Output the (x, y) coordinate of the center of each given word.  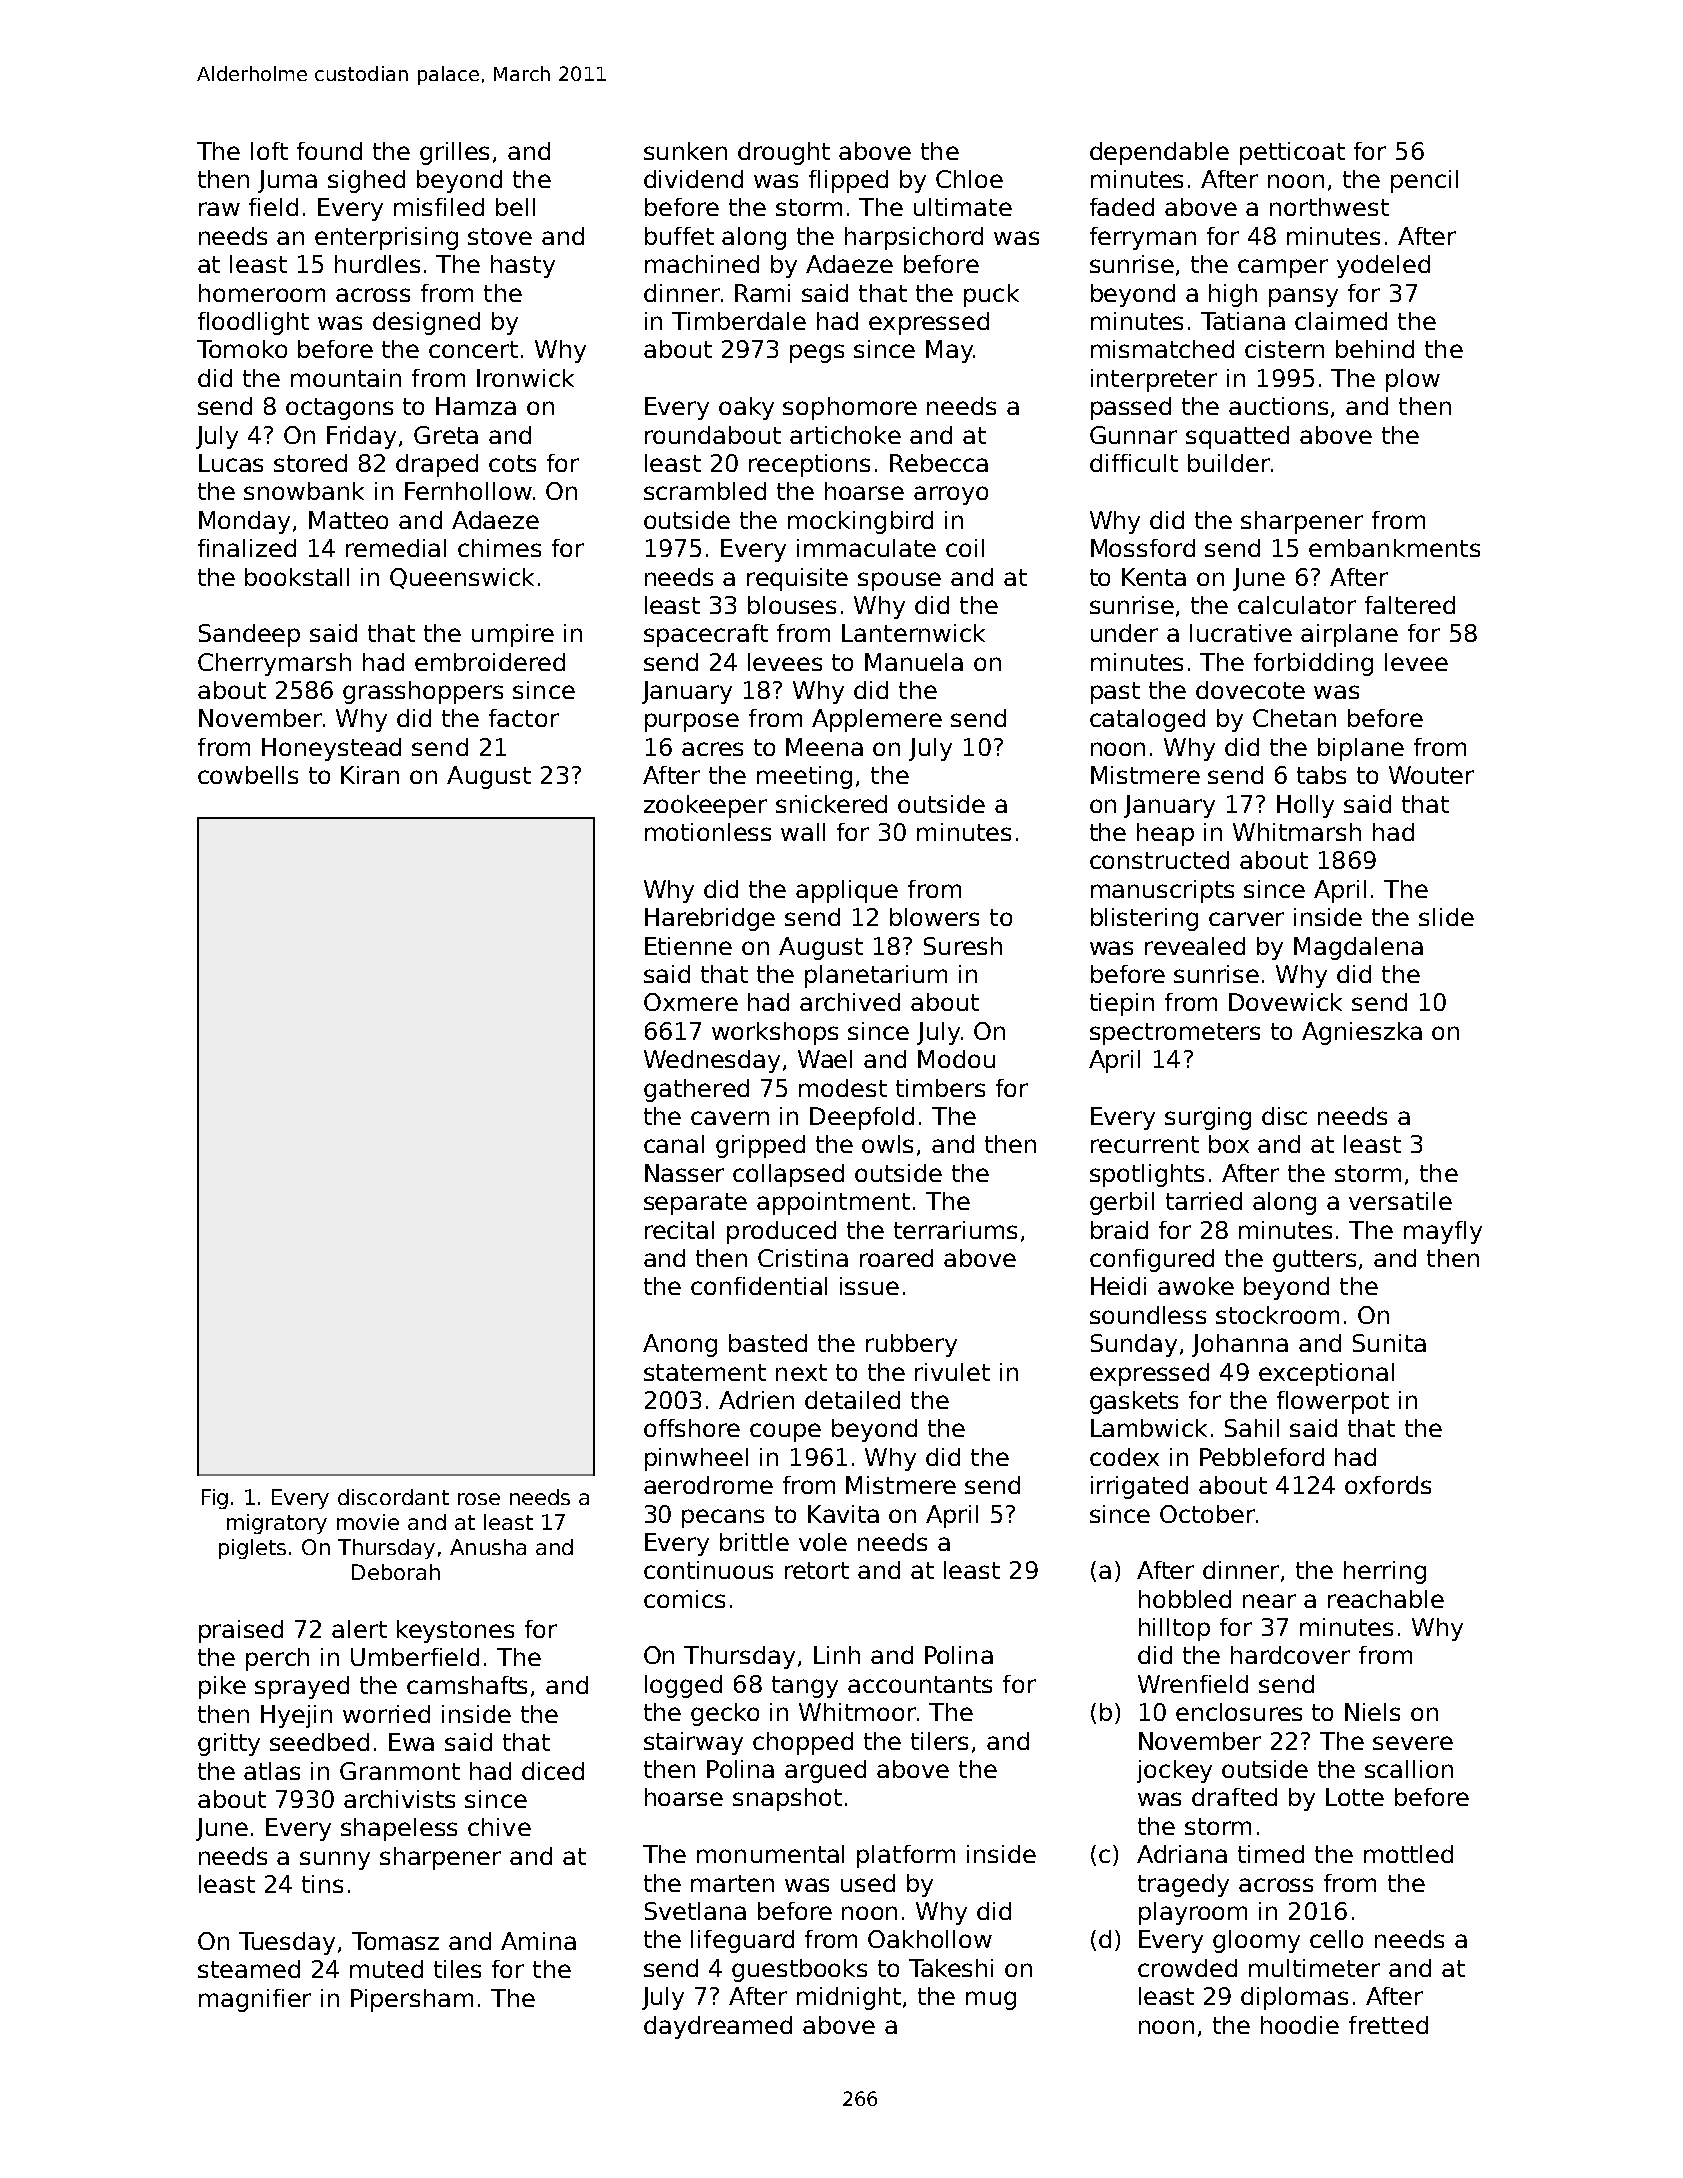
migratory (277, 1524)
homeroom (262, 293)
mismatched (1162, 349)
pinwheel (696, 1459)
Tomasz (395, 1941)
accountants (920, 1684)
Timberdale (739, 321)
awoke (1196, 1286)
